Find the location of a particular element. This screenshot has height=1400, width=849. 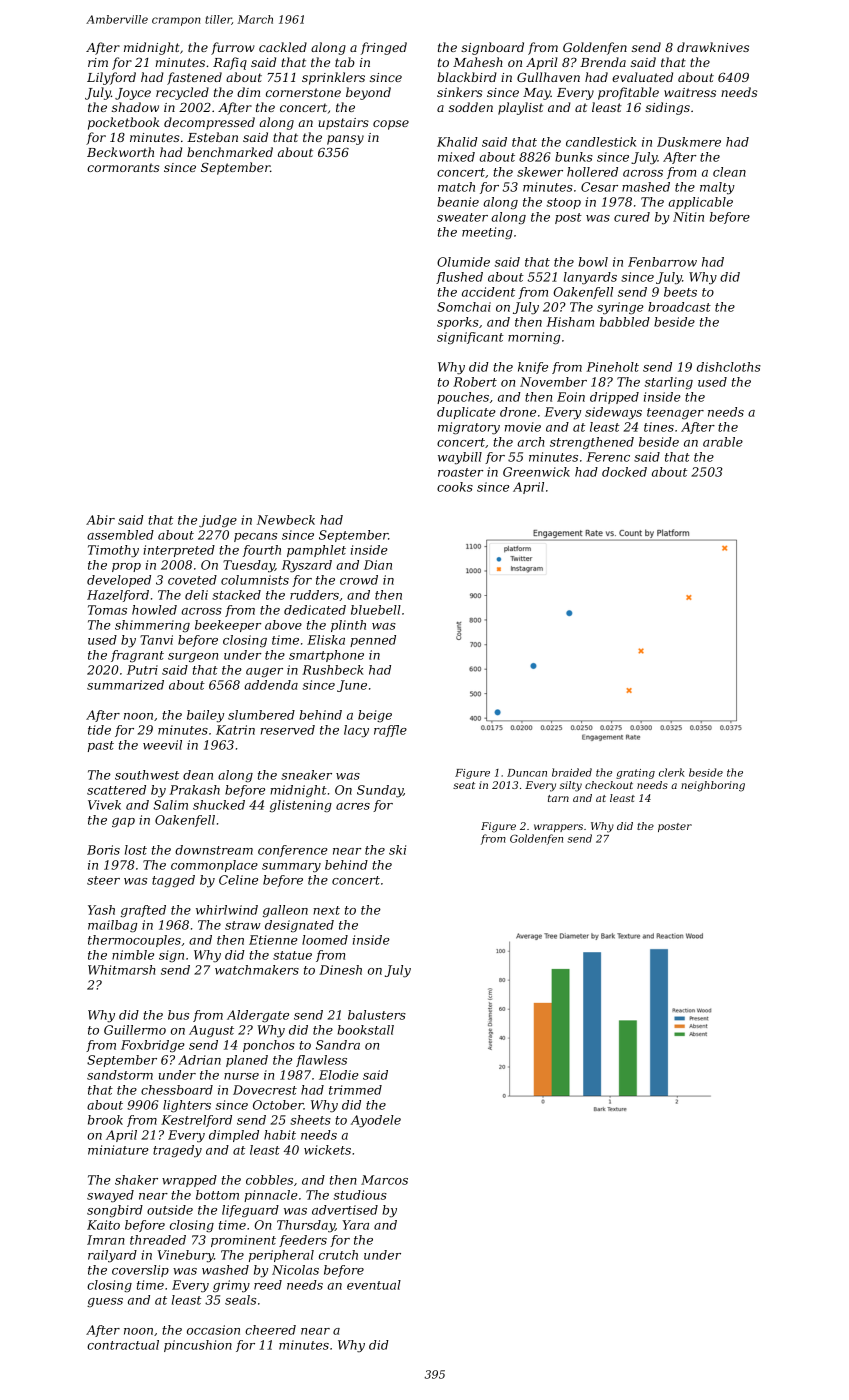

braided is located at coordinates (572, 772).
